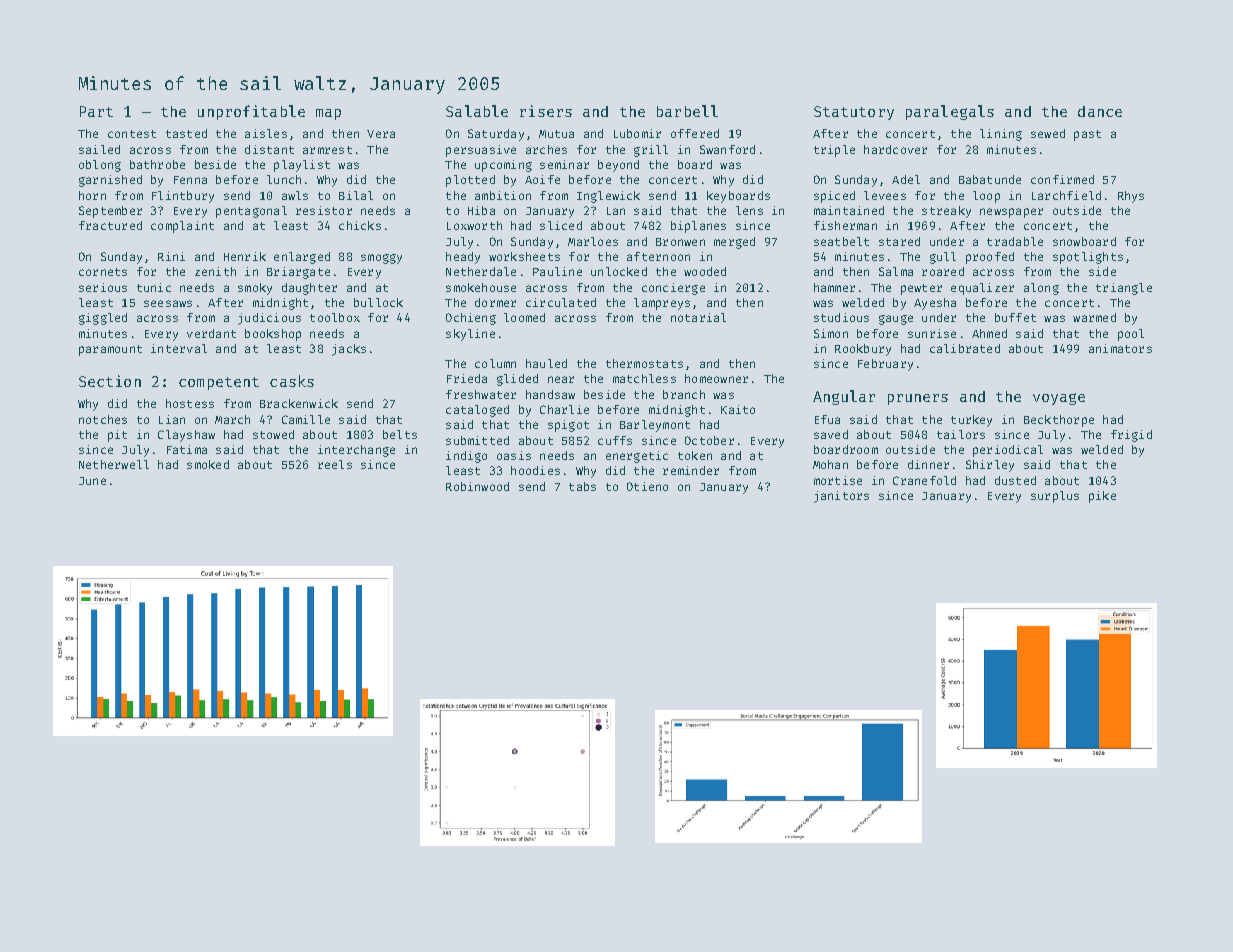 This screenshot has width=1233, height=952. What do you see at coordinates (935, 304) in the screenshot?
I see `Ayesha` at bounding box center [935, 304].
